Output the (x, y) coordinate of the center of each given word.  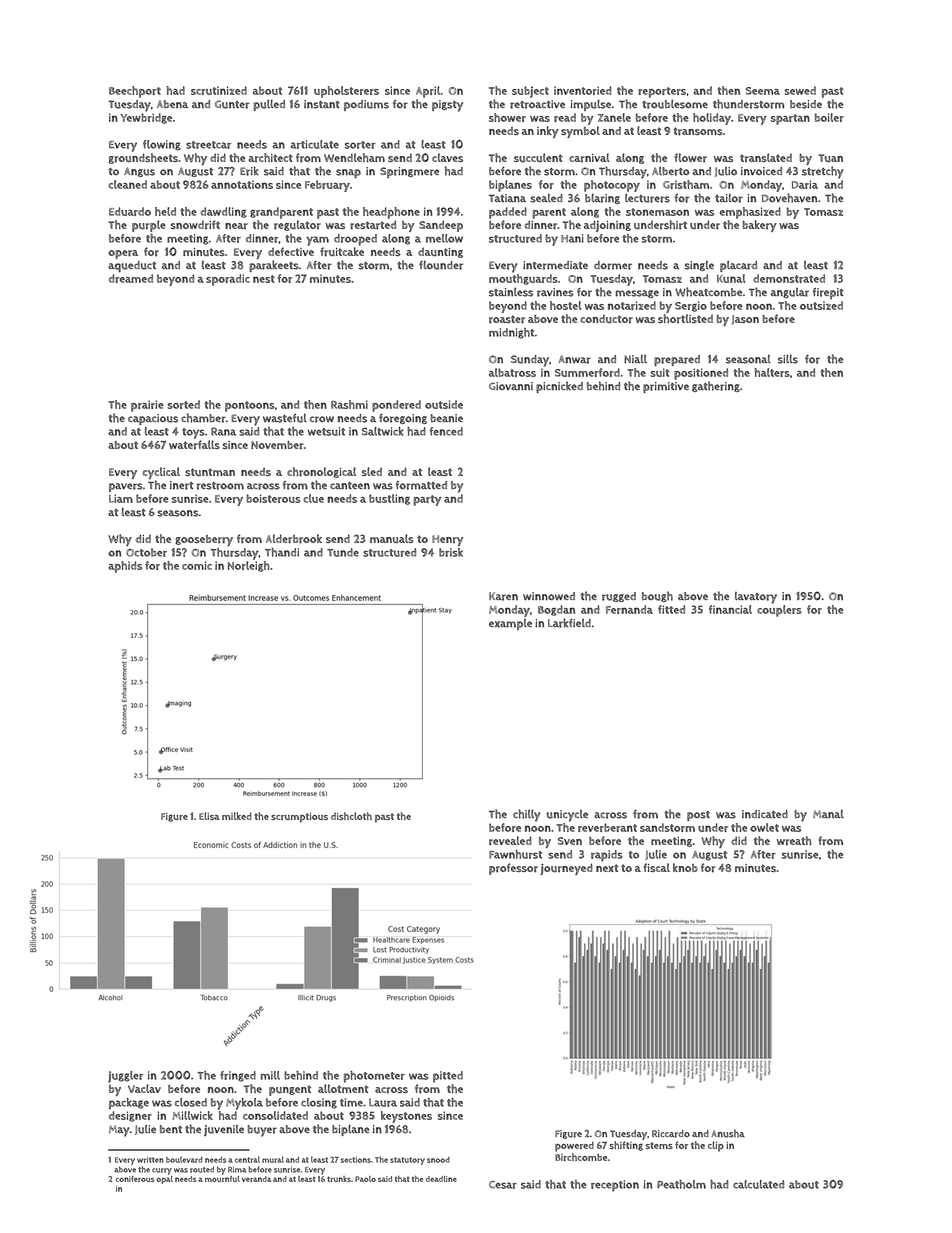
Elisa (209, 816)
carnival (589, 157)
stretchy (823, 172)
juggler (125, 1077)
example (510, 624)
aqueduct (132, 266)
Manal (828, 814)
